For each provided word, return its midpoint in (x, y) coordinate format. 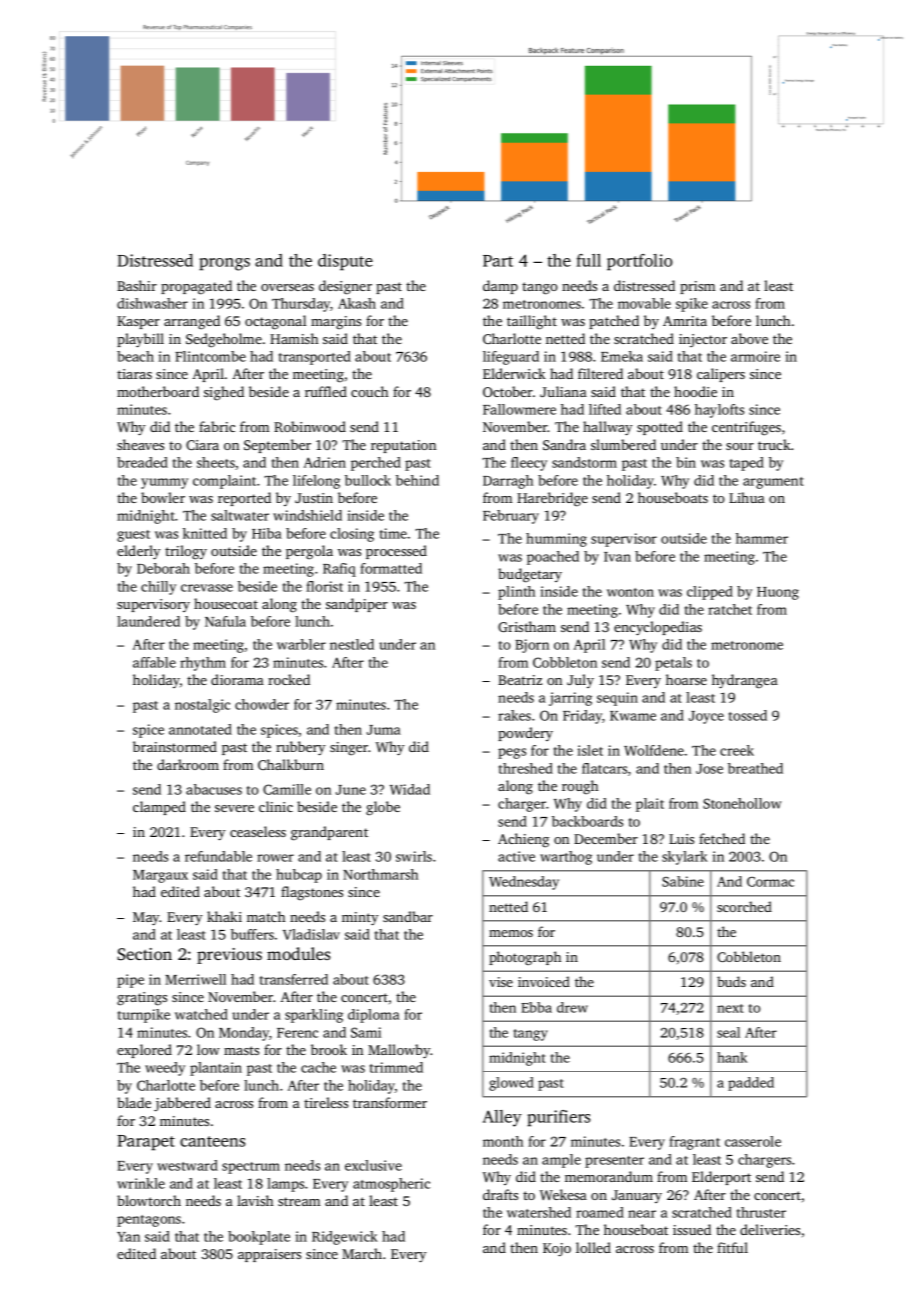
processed (396, 552)
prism (697, 287)
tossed (748, 715)
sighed (224, 393)
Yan (128, 1237)
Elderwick (514, 373)
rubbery (301, 748)
